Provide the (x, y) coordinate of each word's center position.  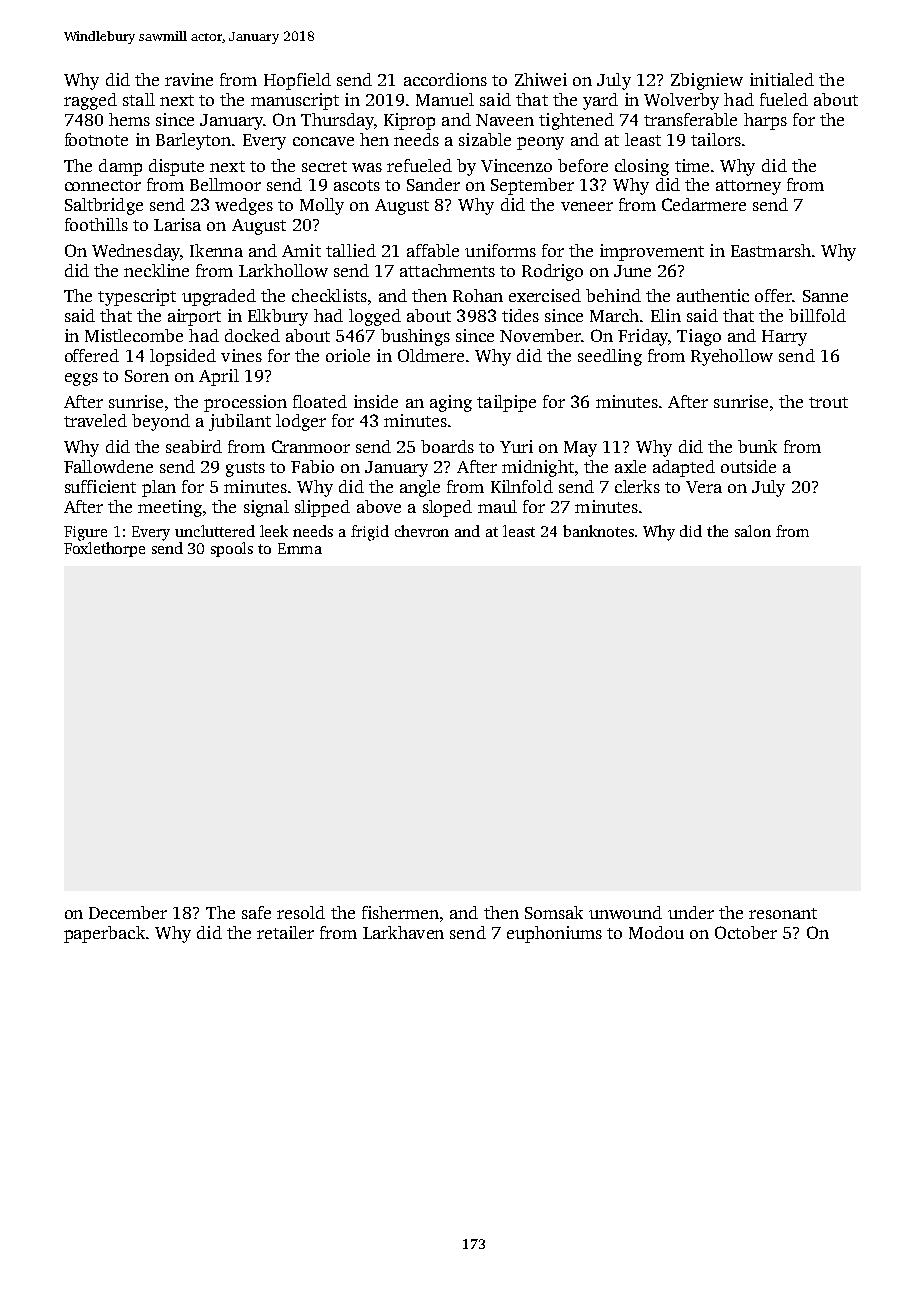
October (746, 932)
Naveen (505, 120)
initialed (782, 79)
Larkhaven (403, 932)
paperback (104, 934)
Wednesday (136, 252)
